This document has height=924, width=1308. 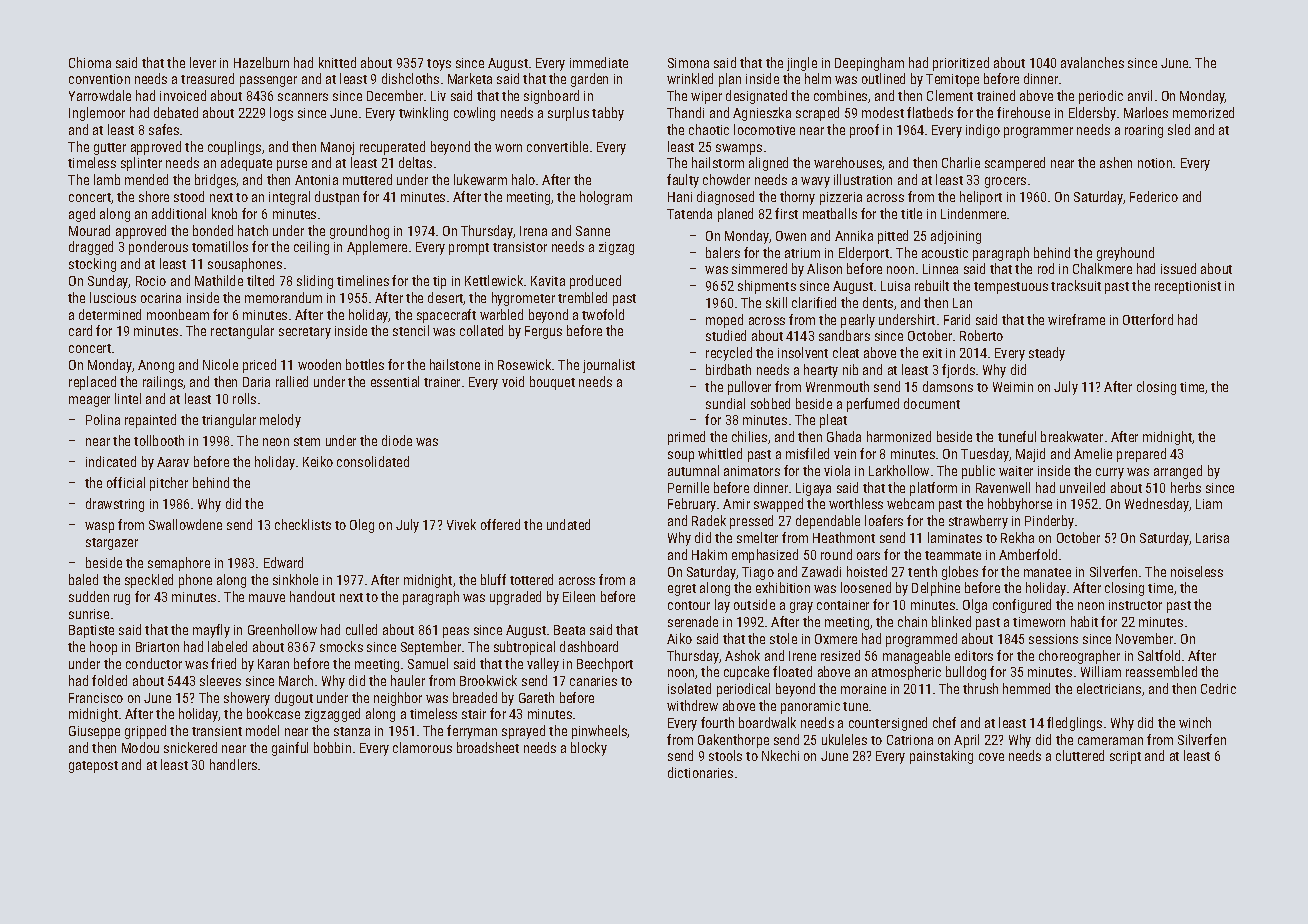 What do you see at coordinates (749, 388) in the document?
I see `pullover` at bounding box center [749, 388].
